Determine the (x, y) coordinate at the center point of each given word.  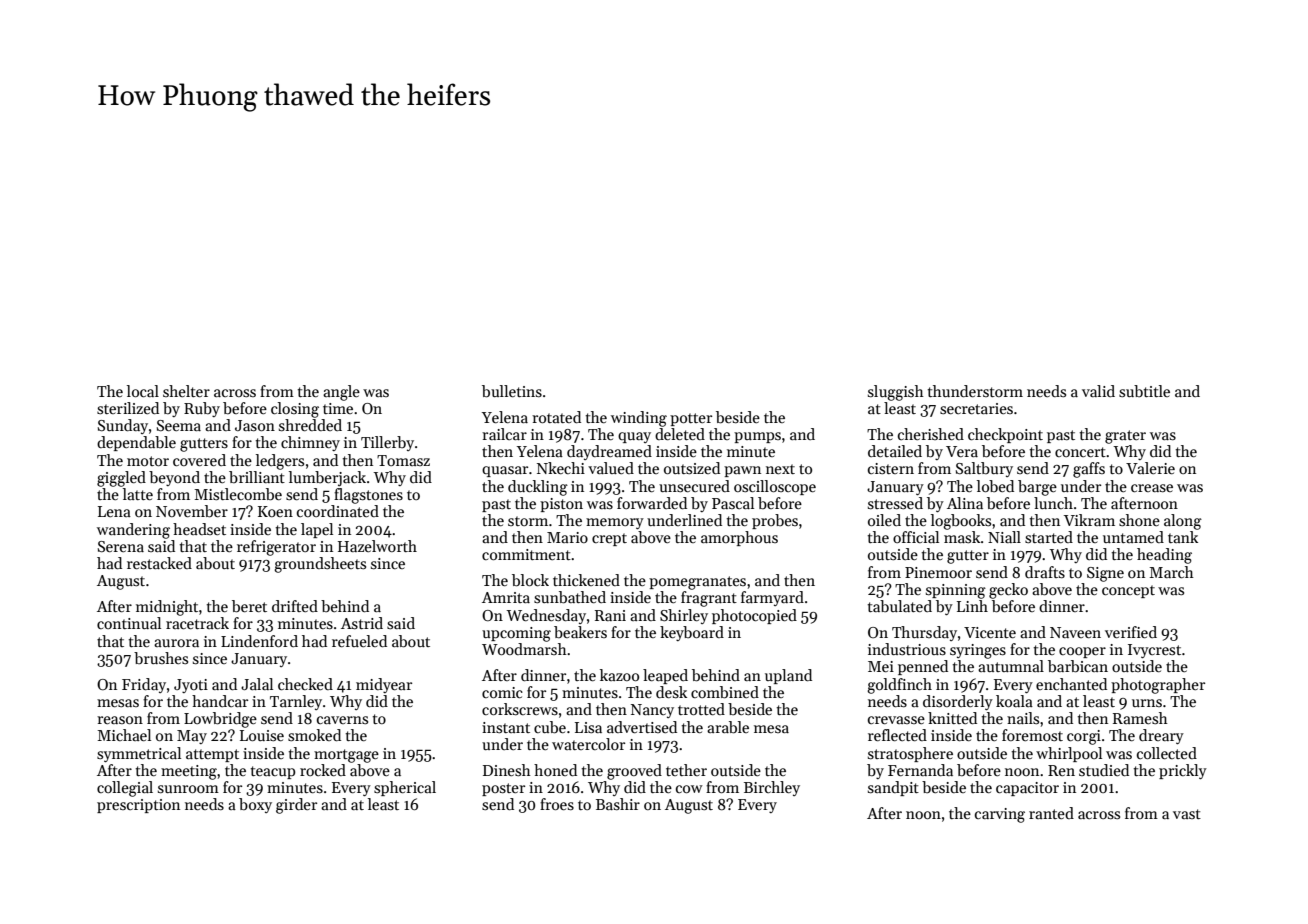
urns (1147, 703)
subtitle (1144, 391)
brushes (161, 658)
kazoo (619, 675)
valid (1098, 391)
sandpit (893, 788)
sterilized (128, 408)
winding (639, 419)
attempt (212, 755)
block (530, 580)
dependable (136, 443)
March (1171, 572)
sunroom (188, 789)
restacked (159, 563)
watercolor (588, 744)
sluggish (896, 393)
